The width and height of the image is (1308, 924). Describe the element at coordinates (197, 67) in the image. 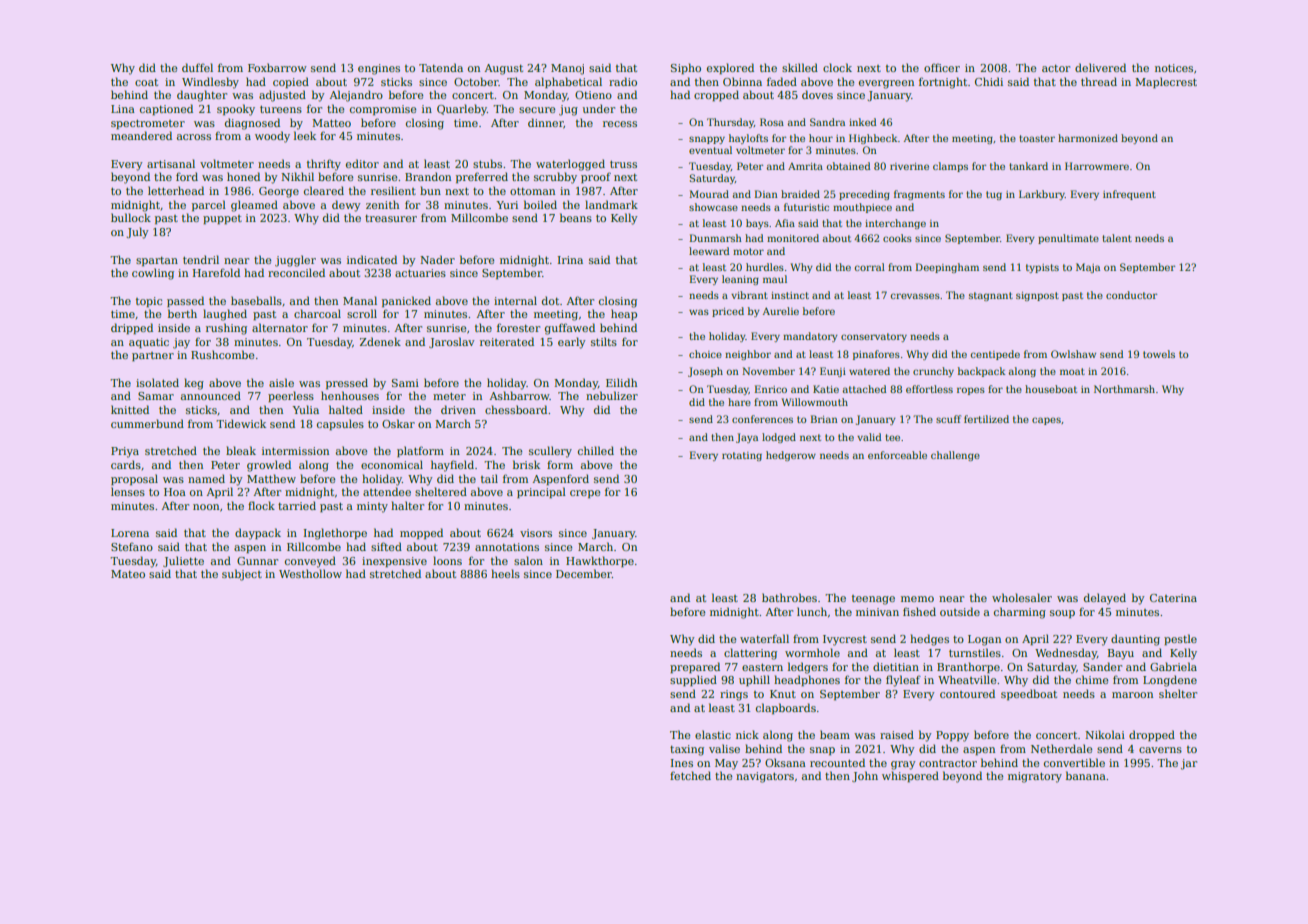

I see `duffel` at that location.
